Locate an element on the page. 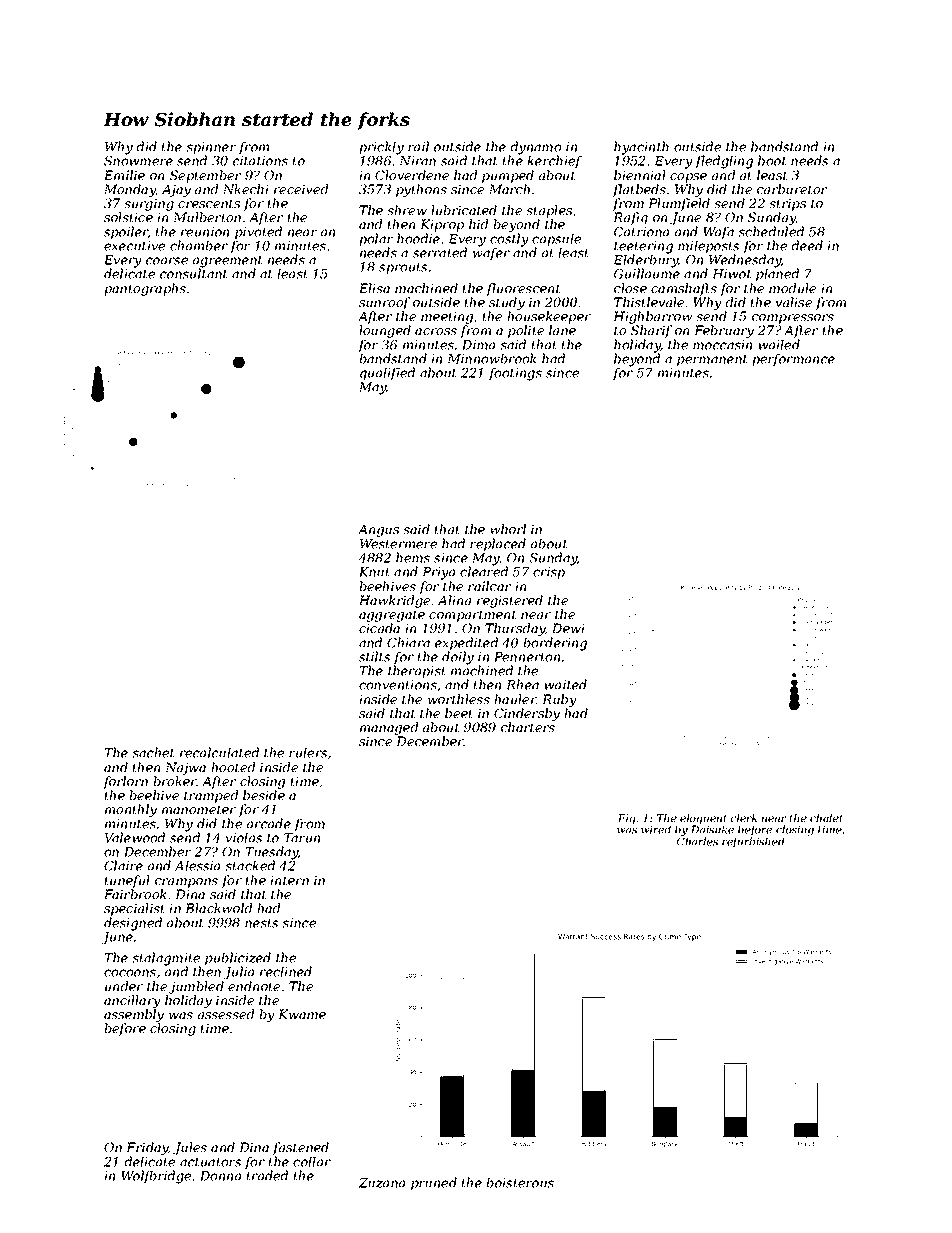  permanent is located at coordinates (712, 360).
